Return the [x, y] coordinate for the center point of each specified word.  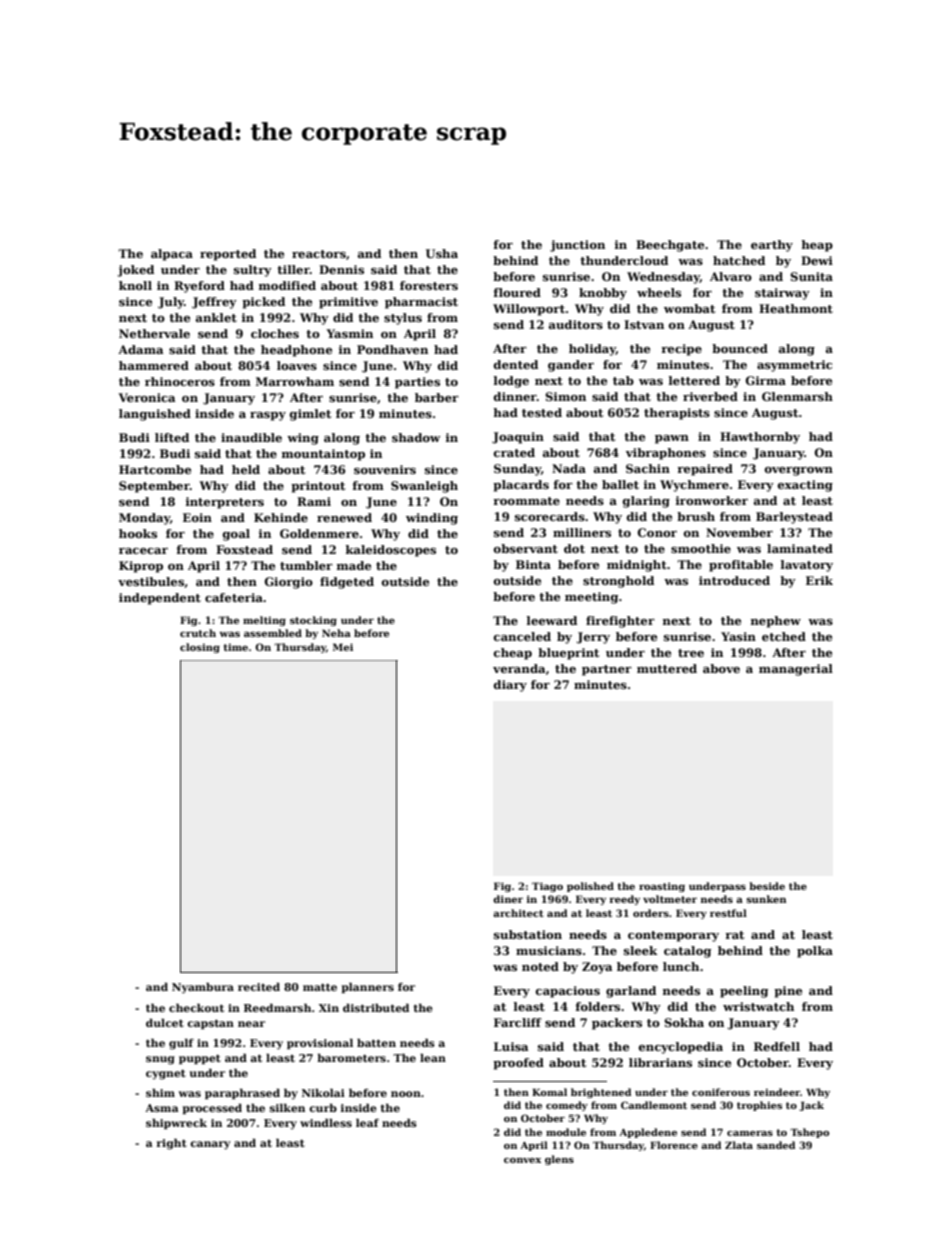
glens [559, 1160]
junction [577, 246]
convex [522, 1160]
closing [200, 648]
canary [210, 1145]
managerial [796, 670]
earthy [772, 246]
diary [510, 686]
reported [228, 255]
